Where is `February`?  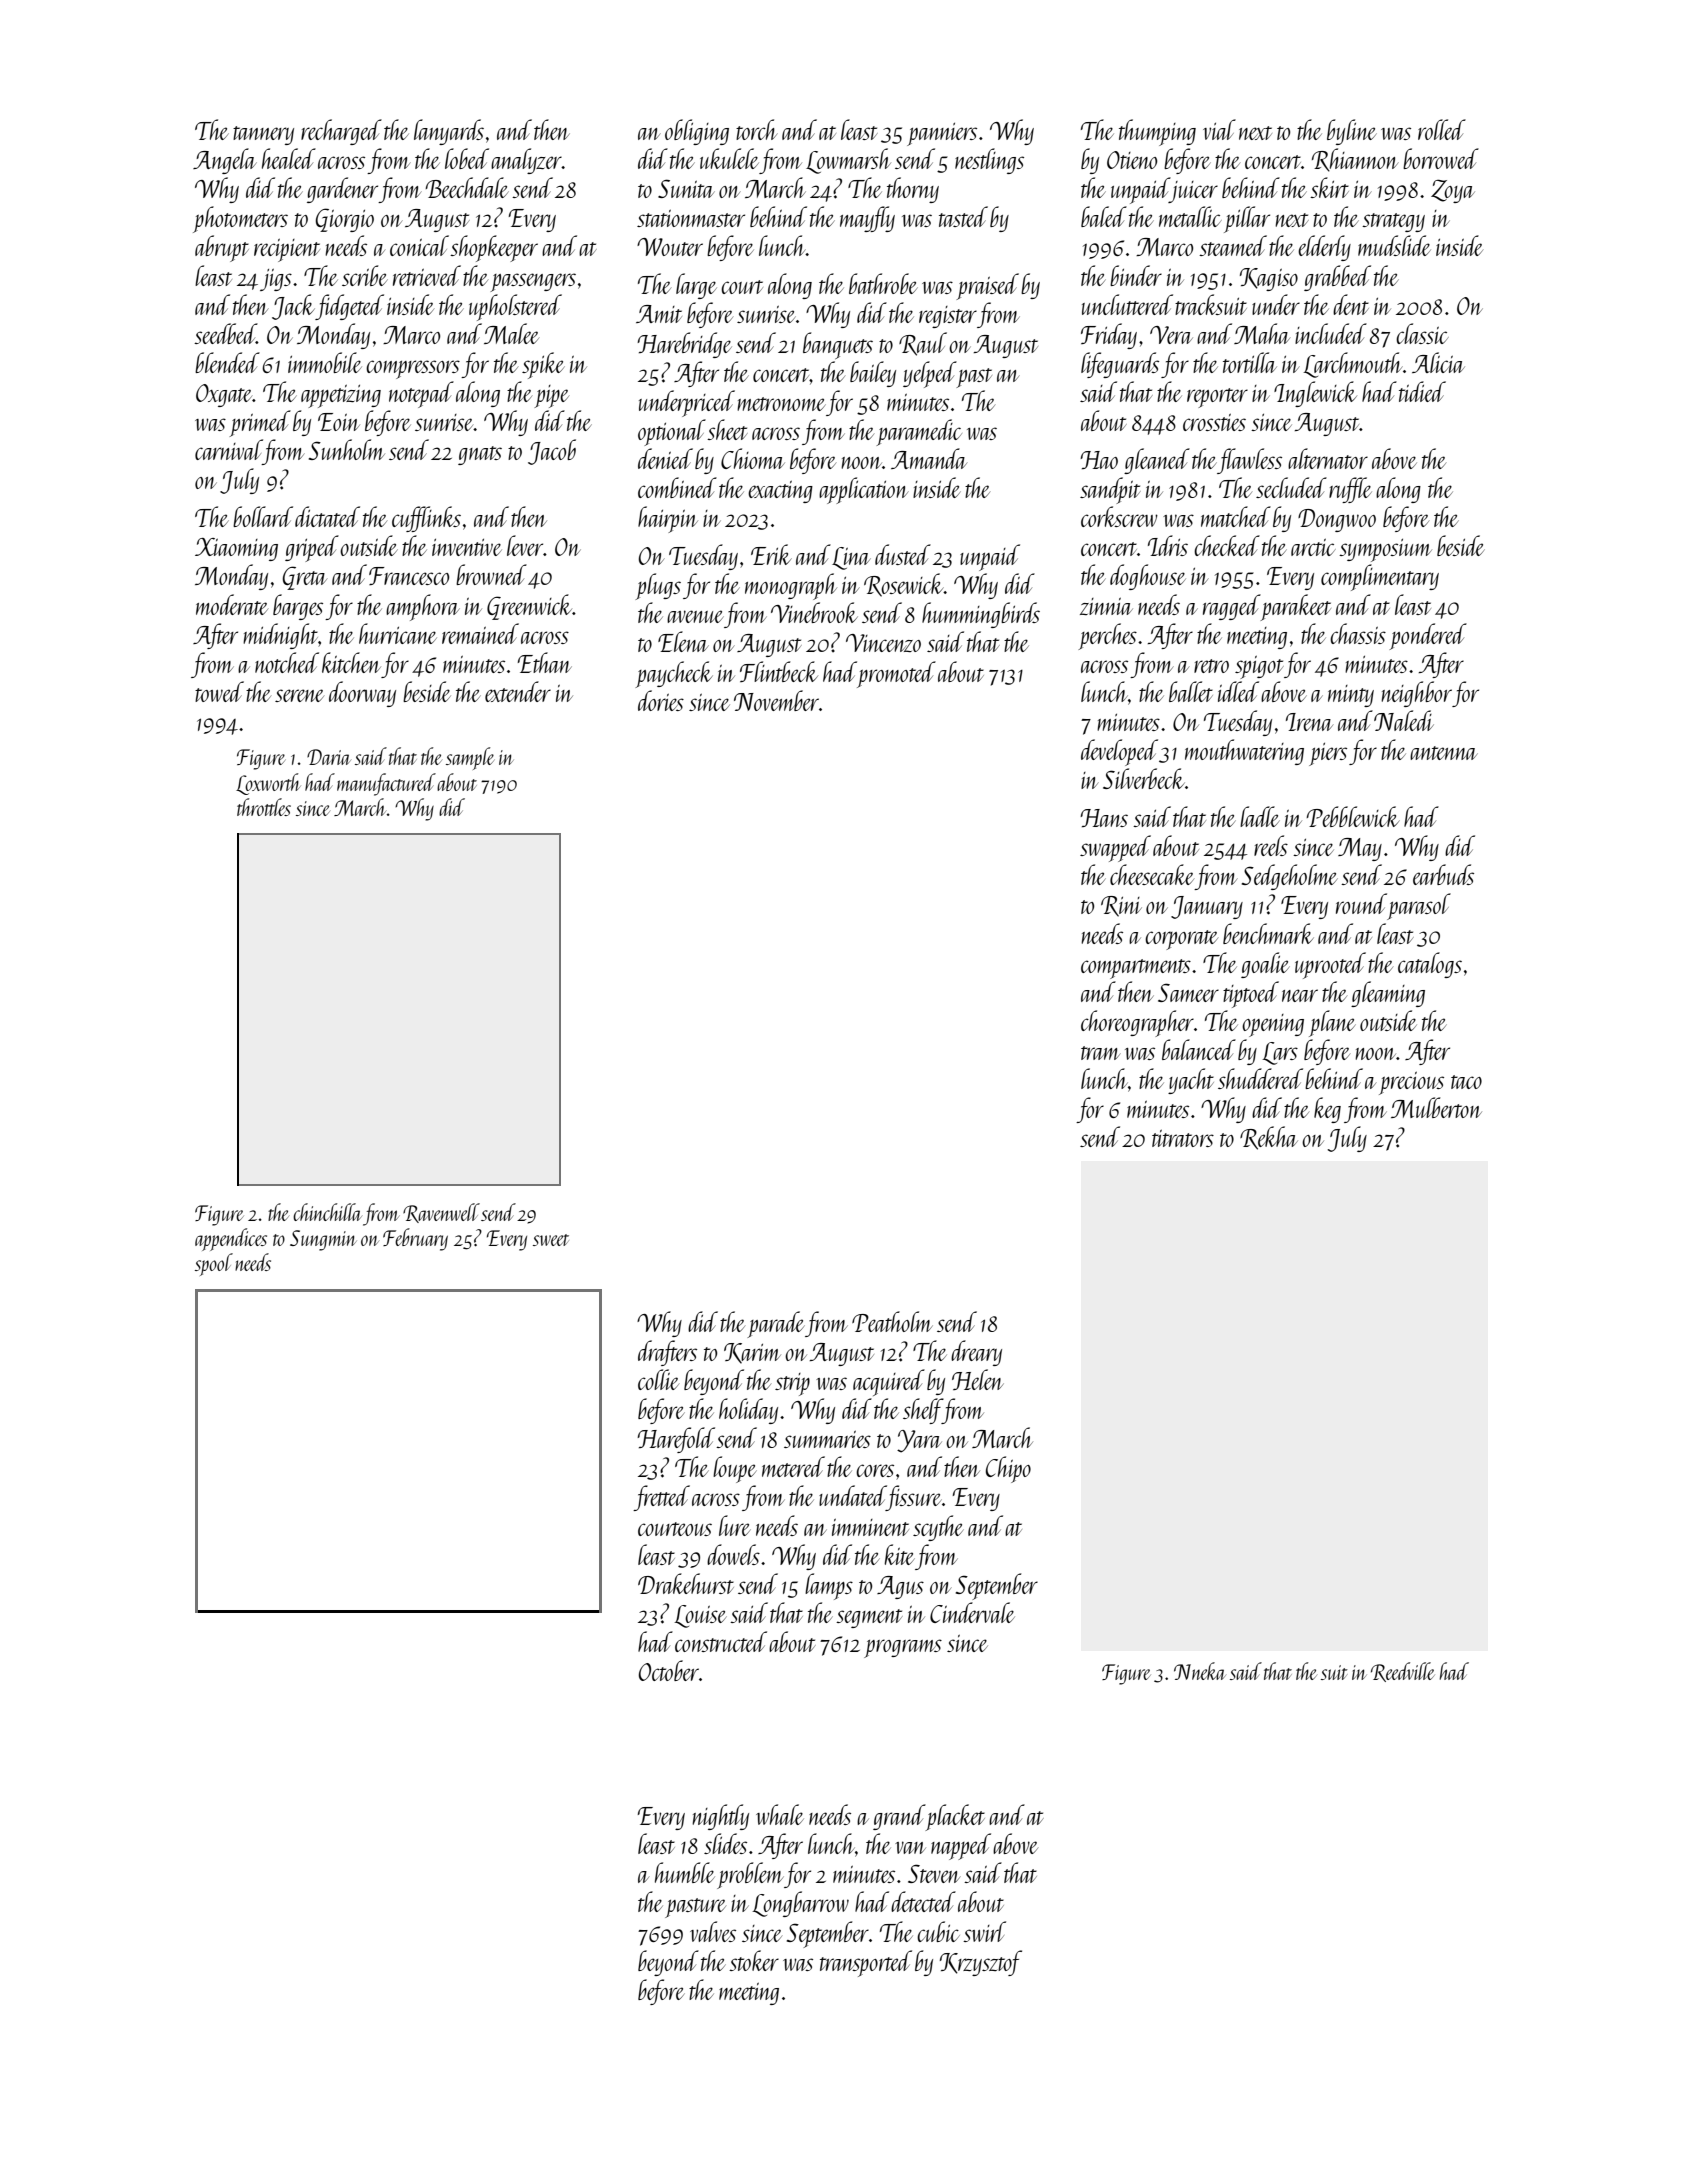
February is located at coordinates (415, 1239).
